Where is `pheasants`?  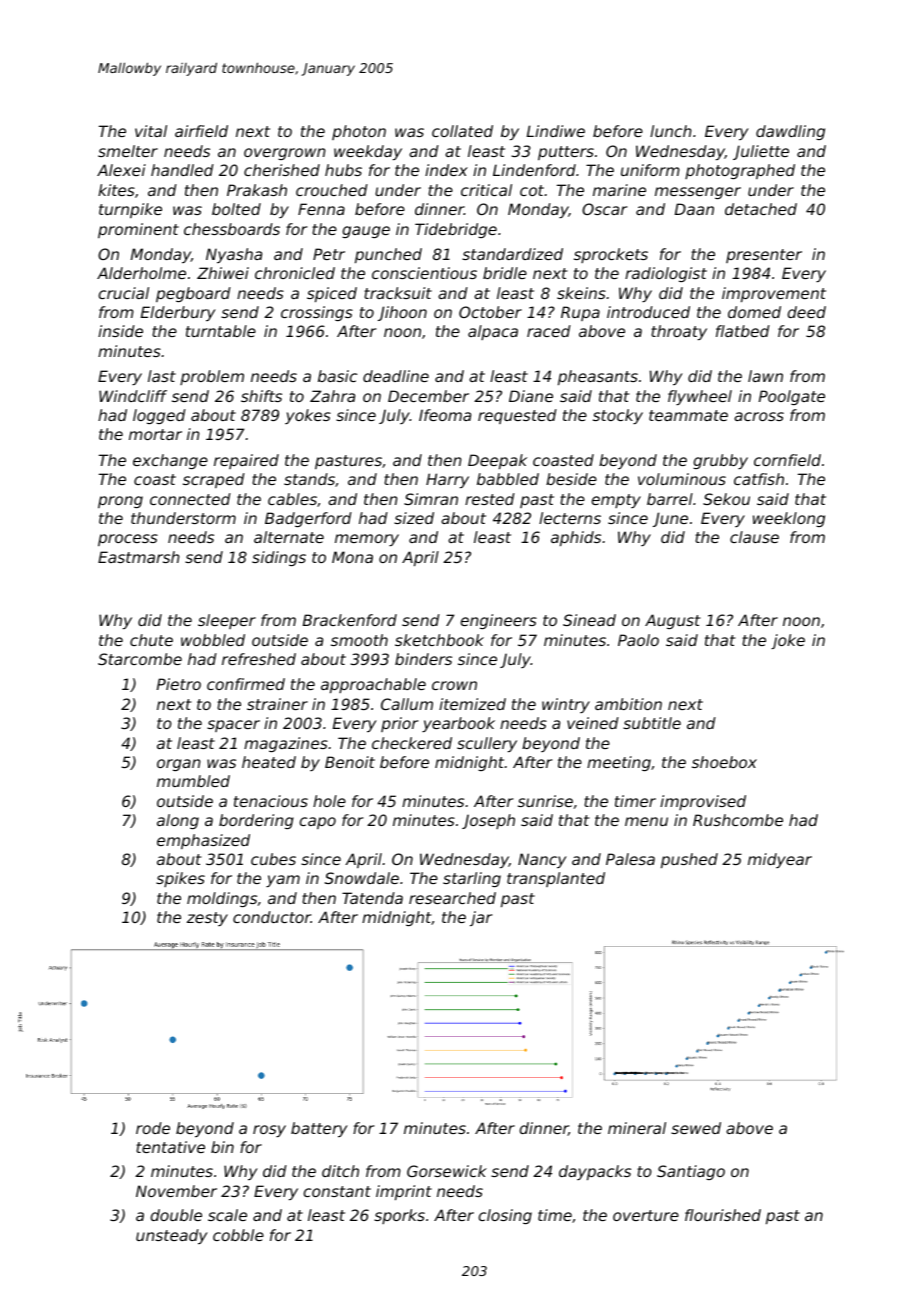
pheasants is located at coordinates (598, 377).
